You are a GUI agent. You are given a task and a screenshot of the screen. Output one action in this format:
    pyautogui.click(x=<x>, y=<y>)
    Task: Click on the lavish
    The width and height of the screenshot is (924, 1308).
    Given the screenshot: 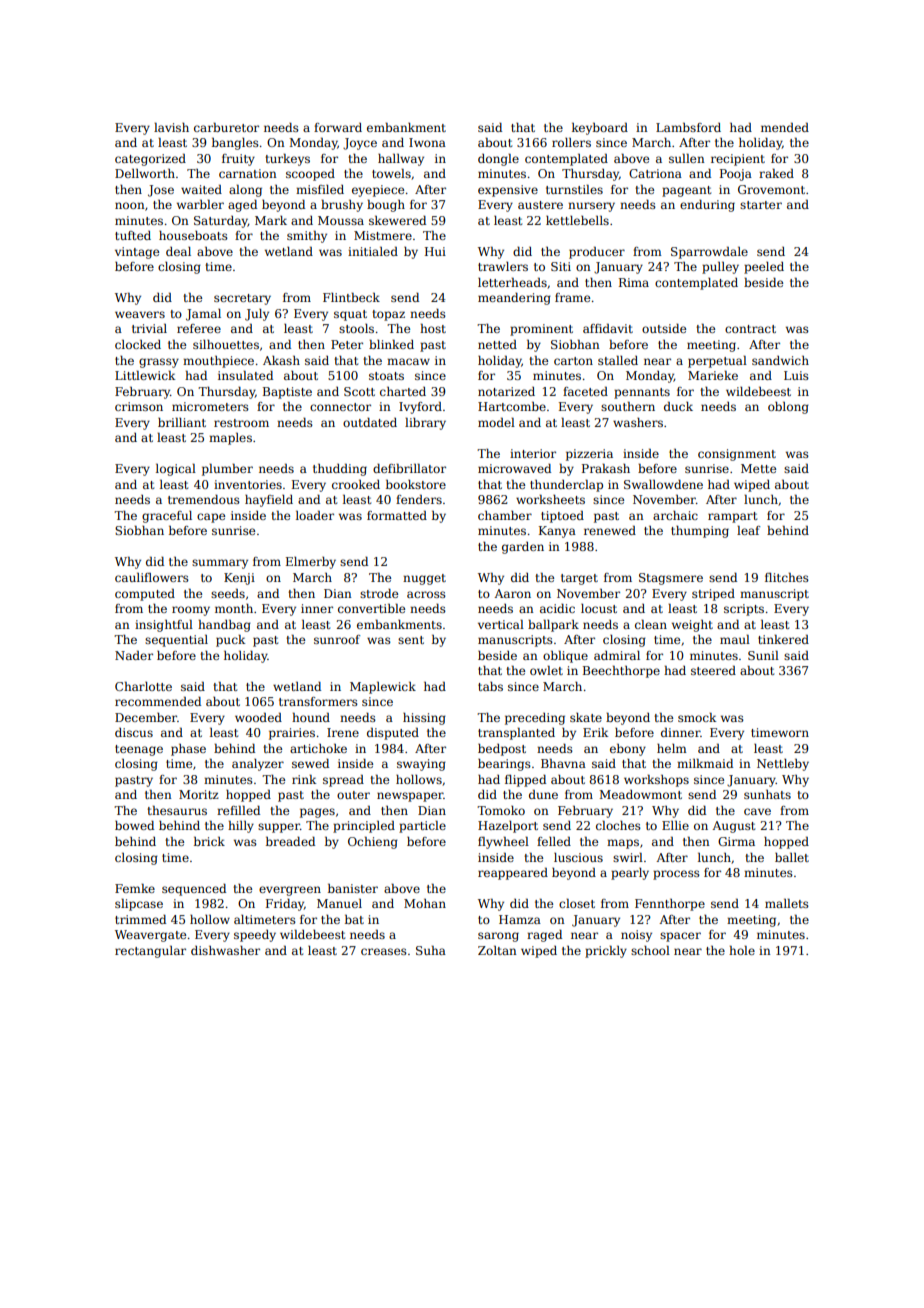 What is the action you would take?
    pyautogui.click(x=171, y=127)
